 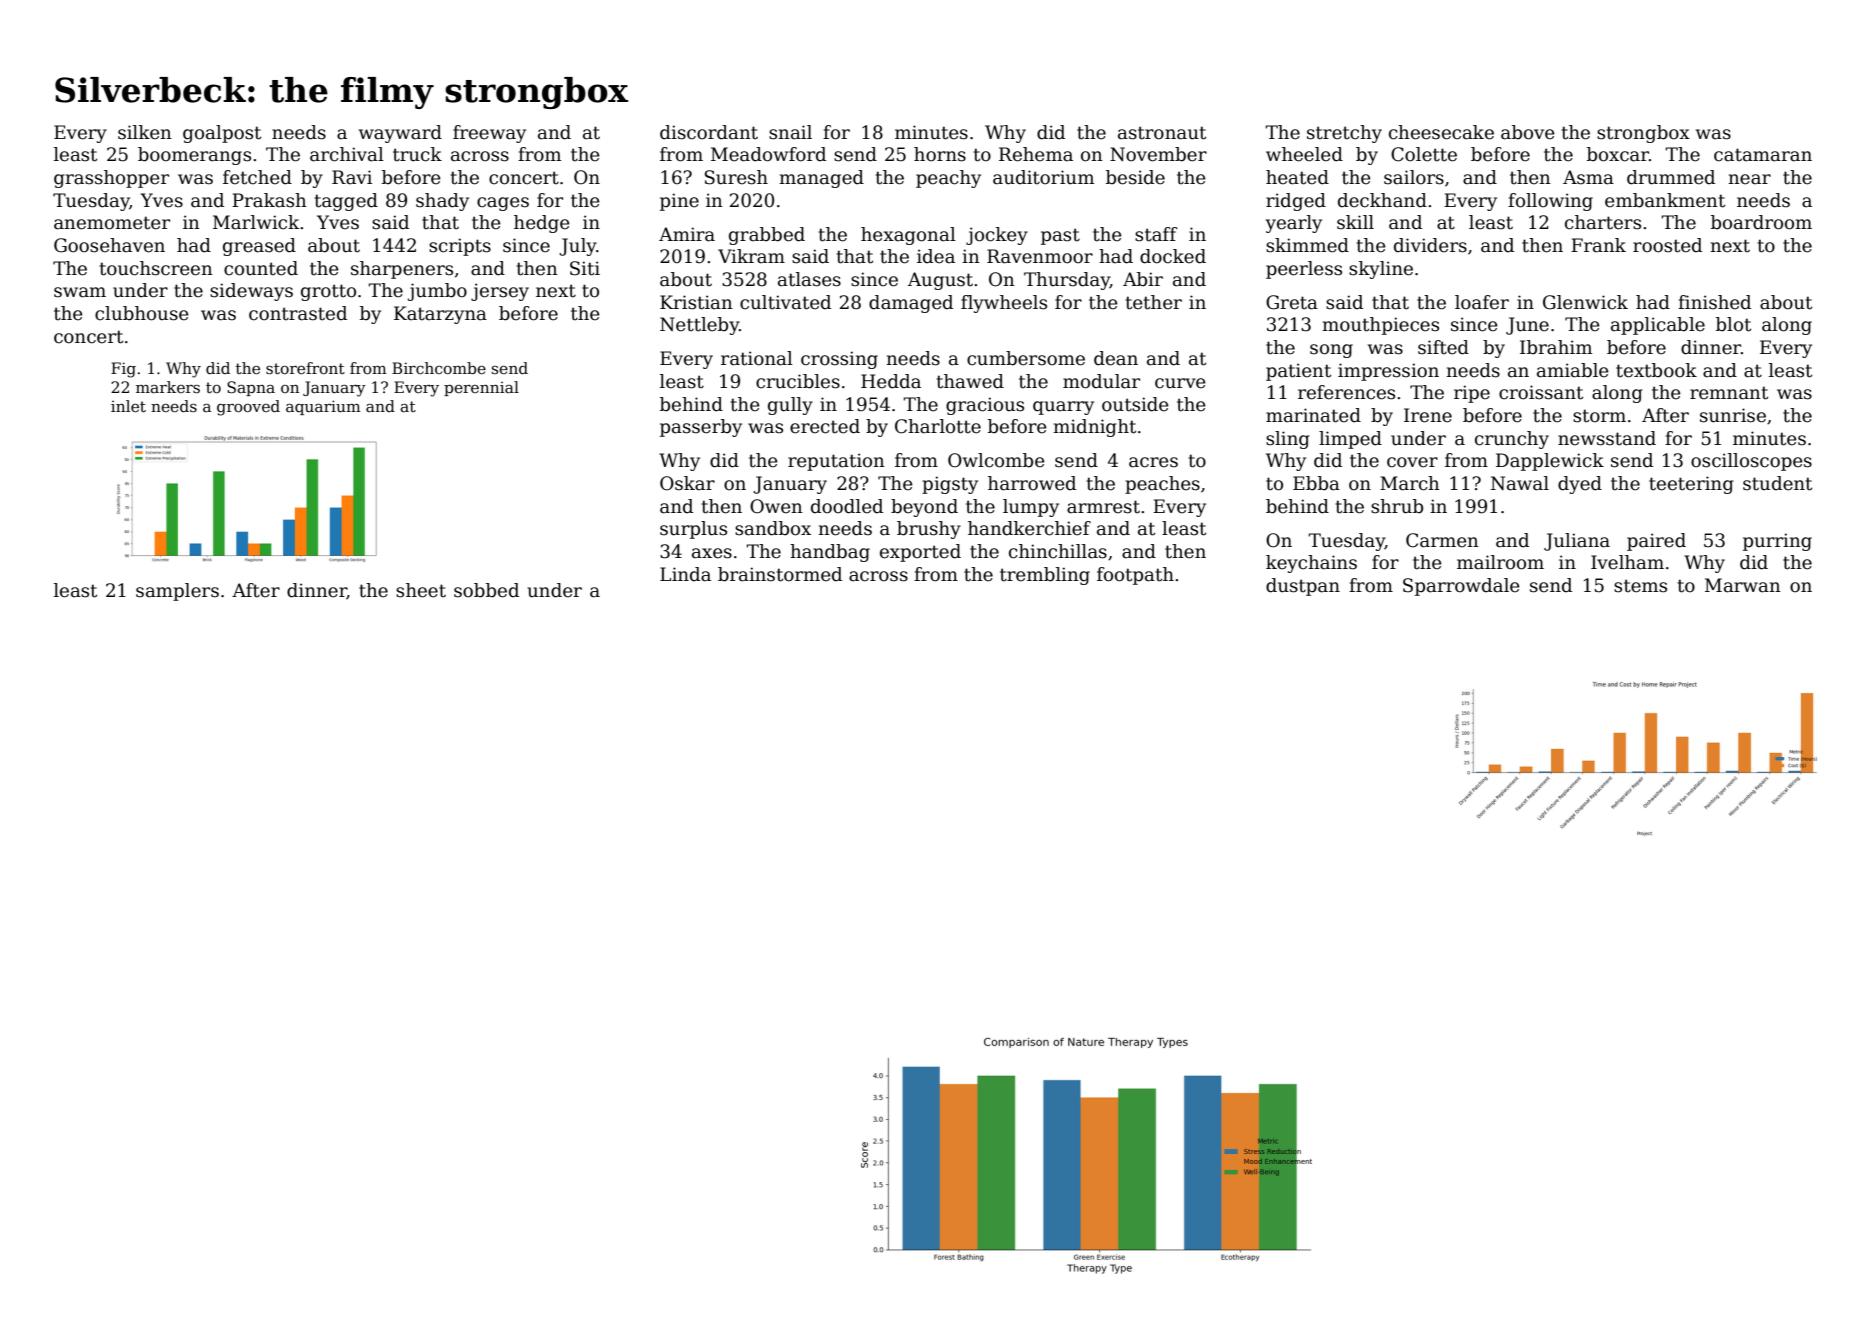 I want to click on handbag, so click(x=830, y=553).
